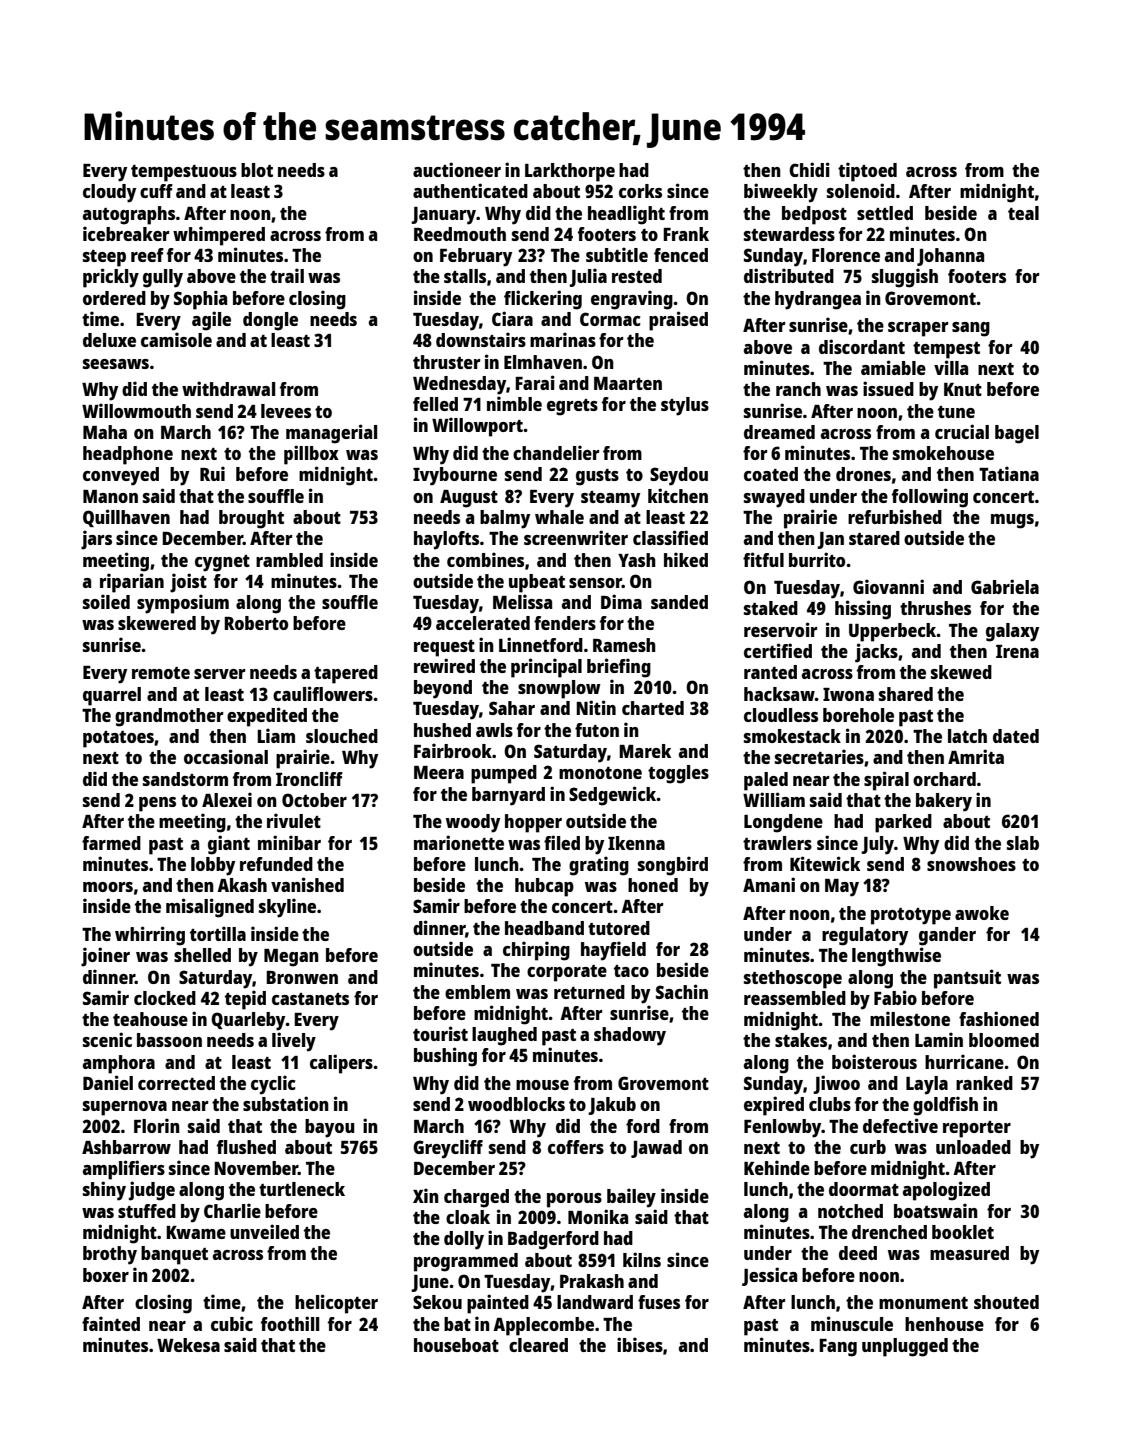  What do you see at coordinates (867, 172) in the screenshot?
I see `tiptoed` at bounding box center [867, 172].
